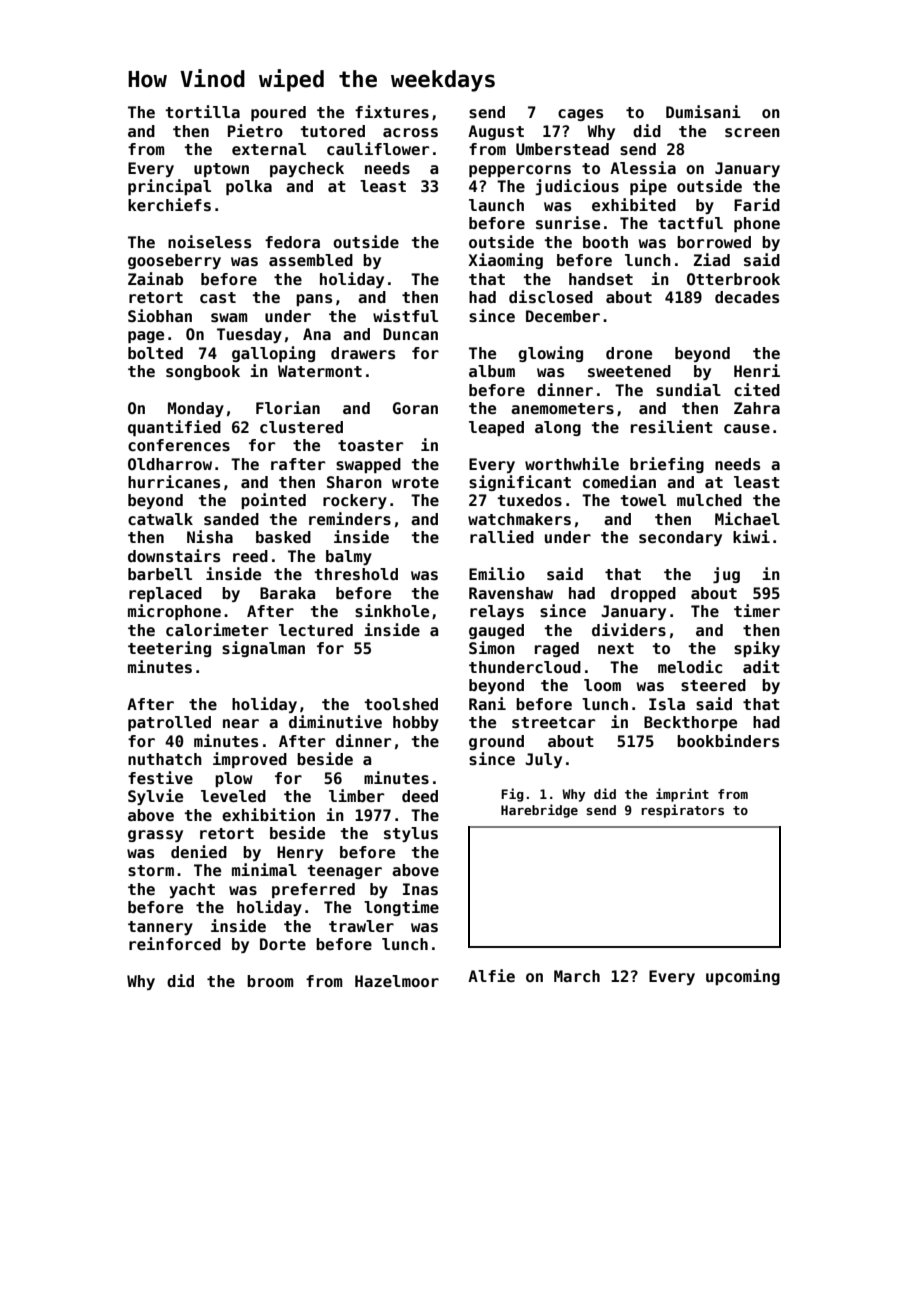 The width and height of the document is (908, 1316). What do you see at coordinates (203, 372) in the document?
I see `songbook` at bounding box center [203, 372].
